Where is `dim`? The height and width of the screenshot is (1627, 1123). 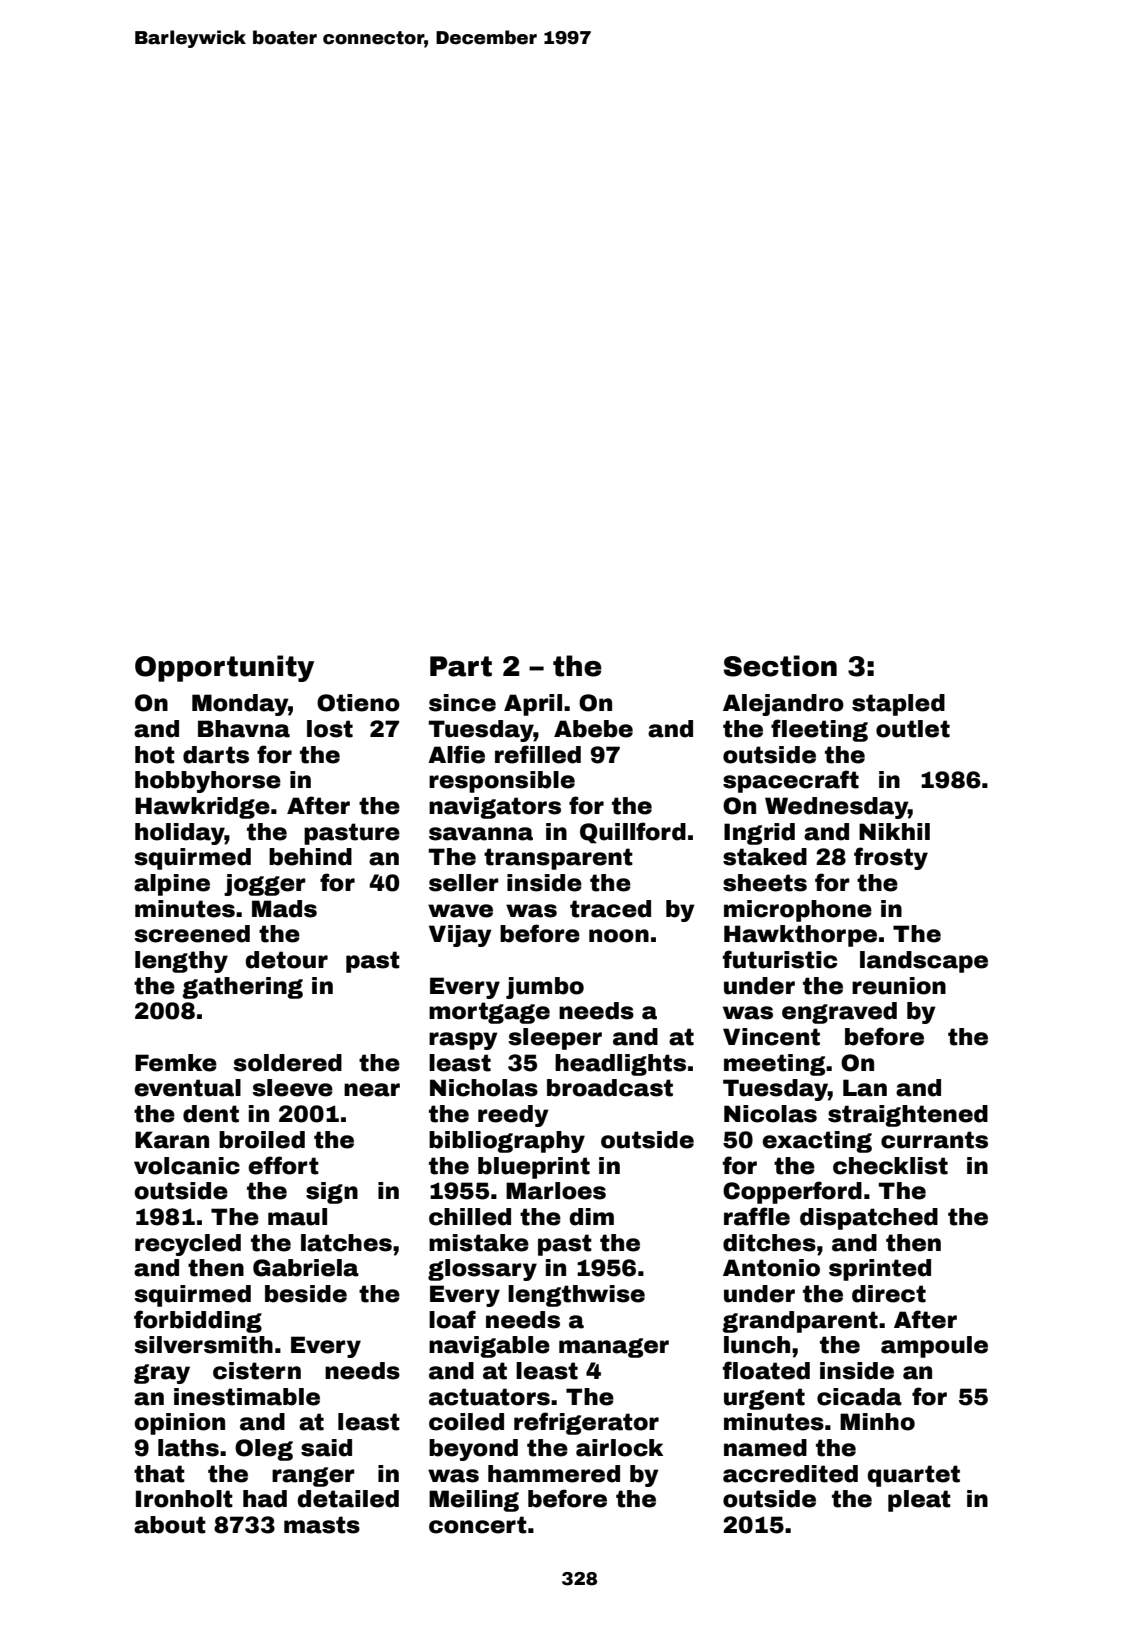 dim is located at coordinates (591, 1217).
